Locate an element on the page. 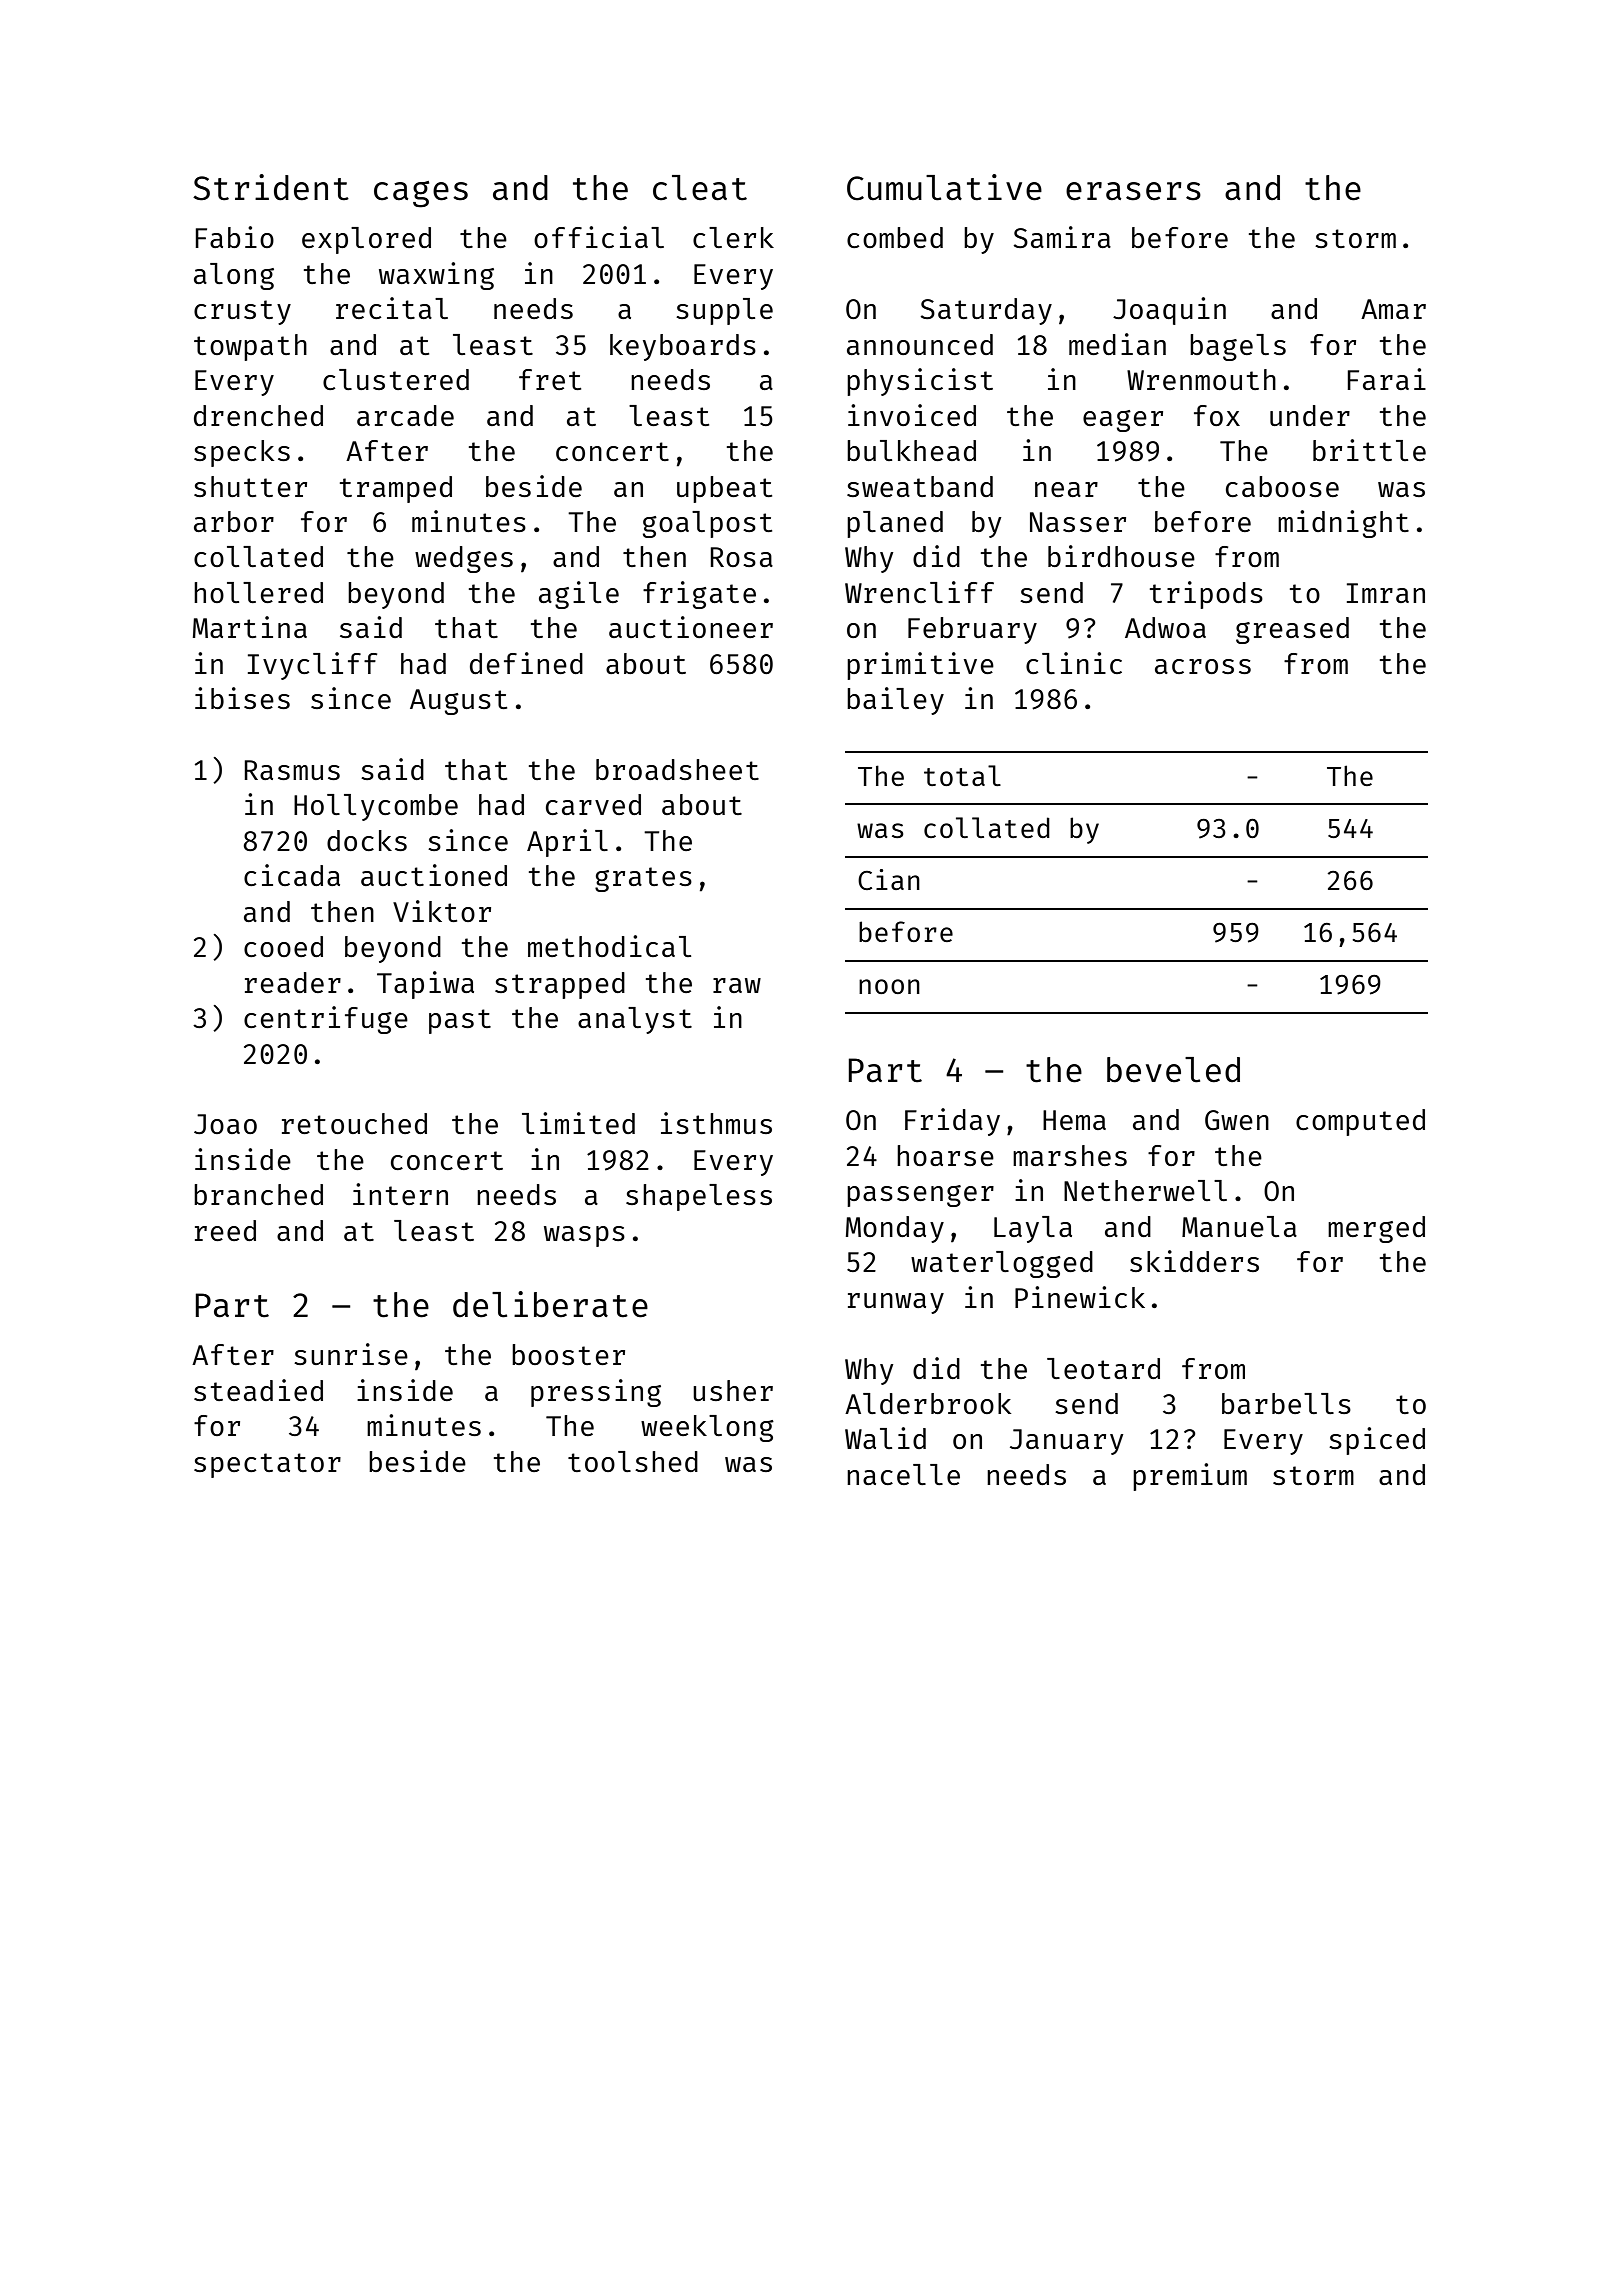 Image resolution: width=1620 pixels, height=2292 pixels. auctioned is located at coordinates (434, 875).
